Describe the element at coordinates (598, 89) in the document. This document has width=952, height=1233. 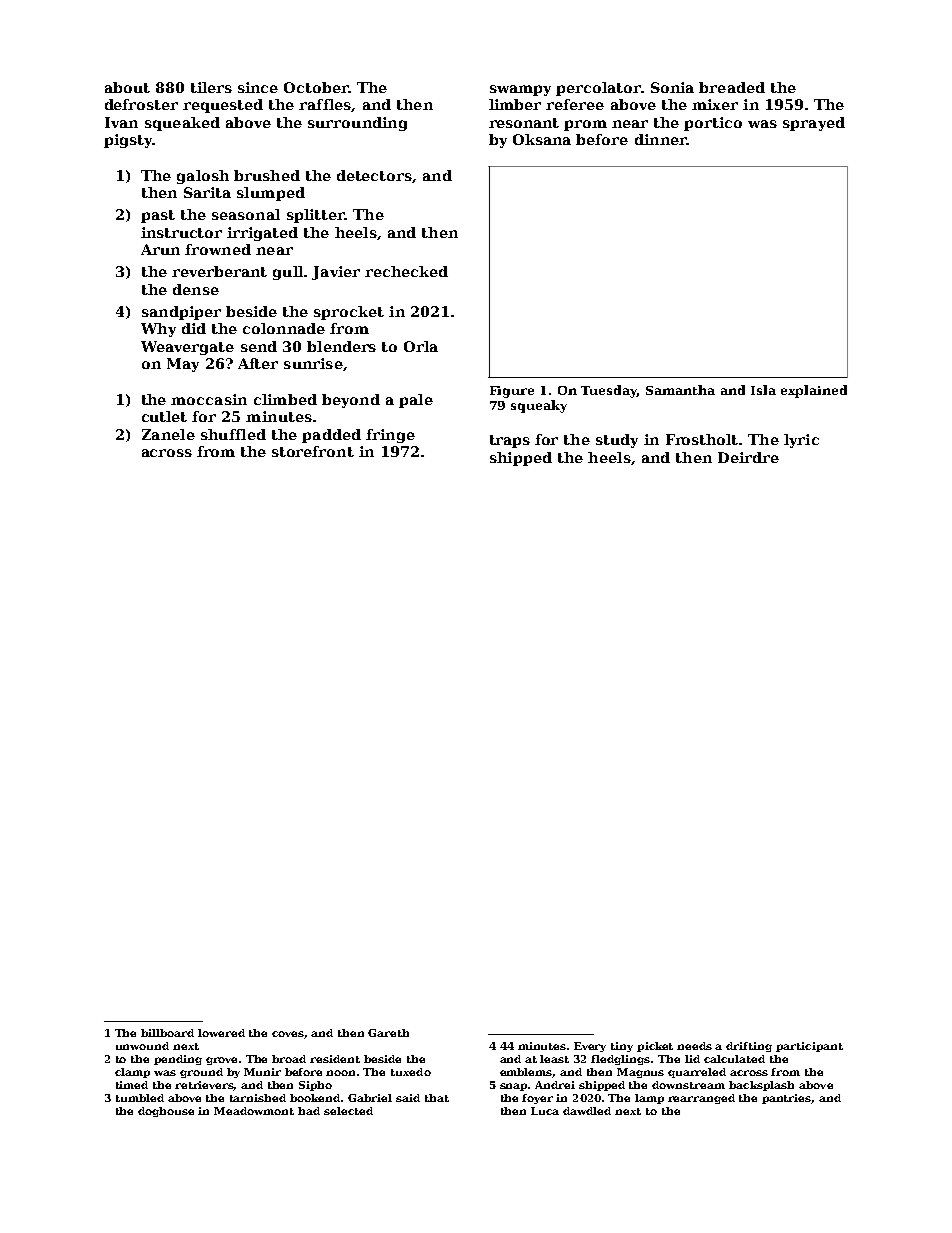
I see `percolator` at that location.
